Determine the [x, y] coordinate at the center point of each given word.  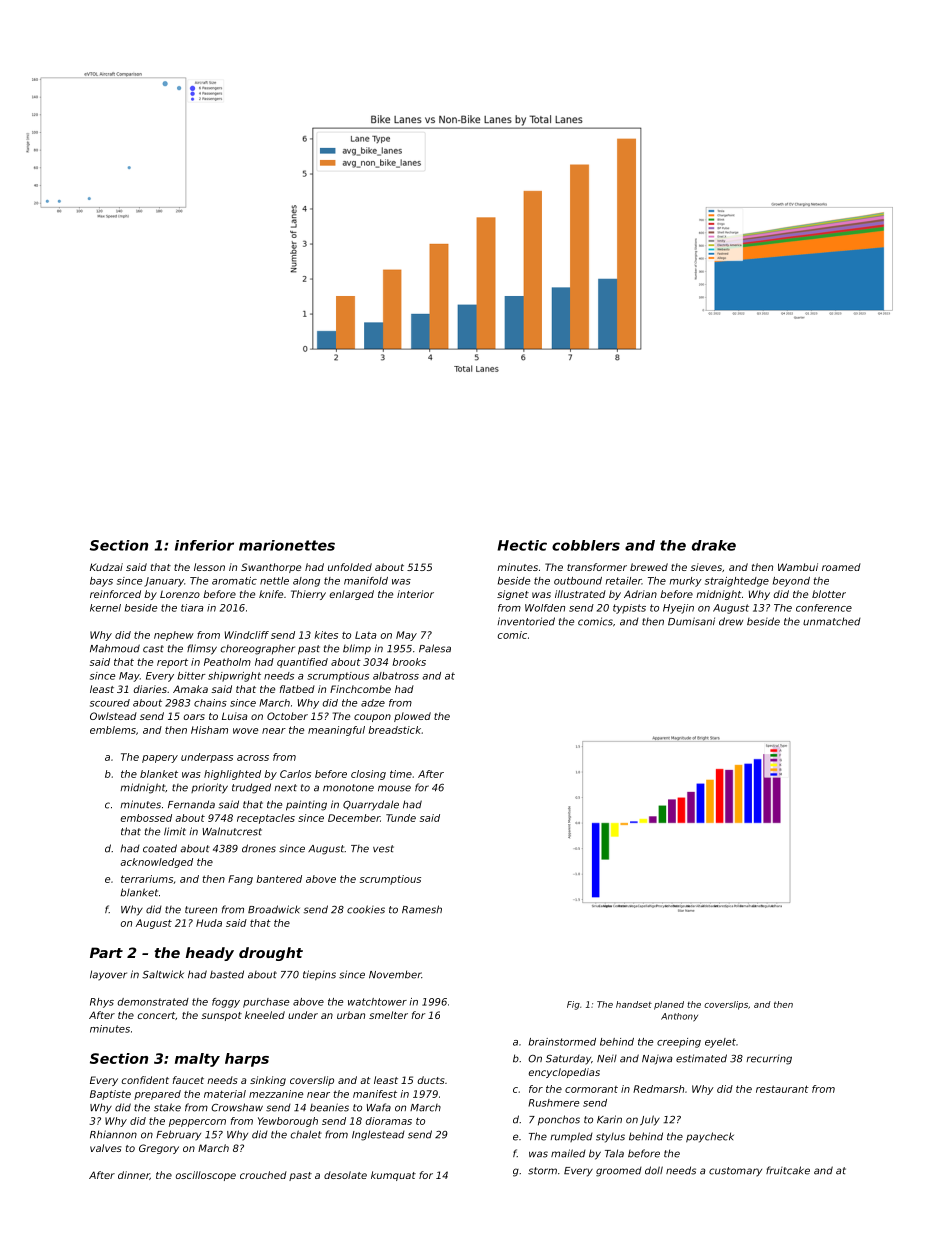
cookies [366, 909]
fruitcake [788, 1170]
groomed [619, 1172]
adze [373, 703]
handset [634, 1004]
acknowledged [156, 863]
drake [714, 545]
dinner [134, 1175]
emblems [113, 730]
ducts [431, 1080]
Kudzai [106, 567]
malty [197, 1060]
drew [731, 621]
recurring [769, 1060]
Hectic [522, 545]
